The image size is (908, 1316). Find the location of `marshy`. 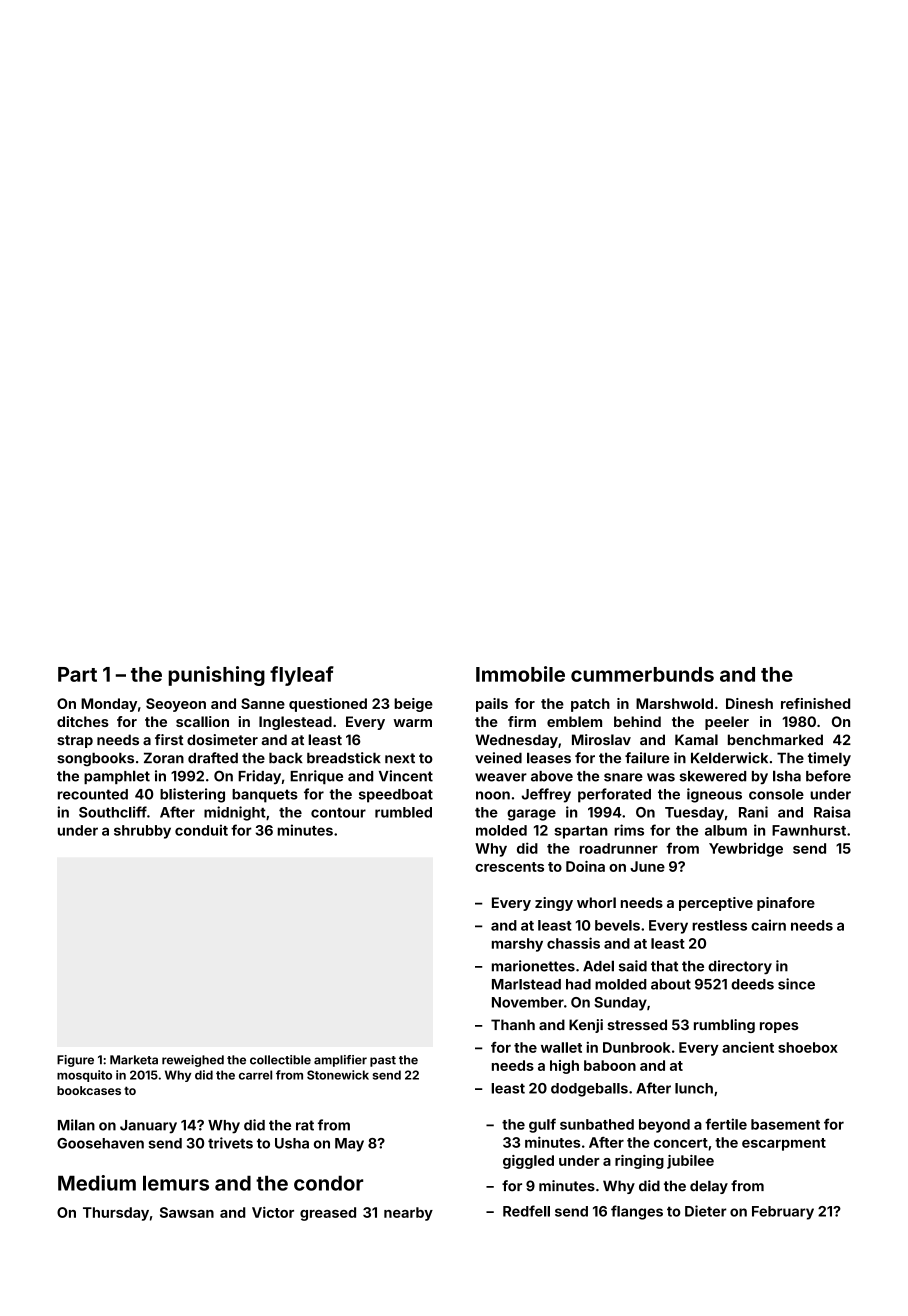

marshy is located at coordinates (517, 945).
